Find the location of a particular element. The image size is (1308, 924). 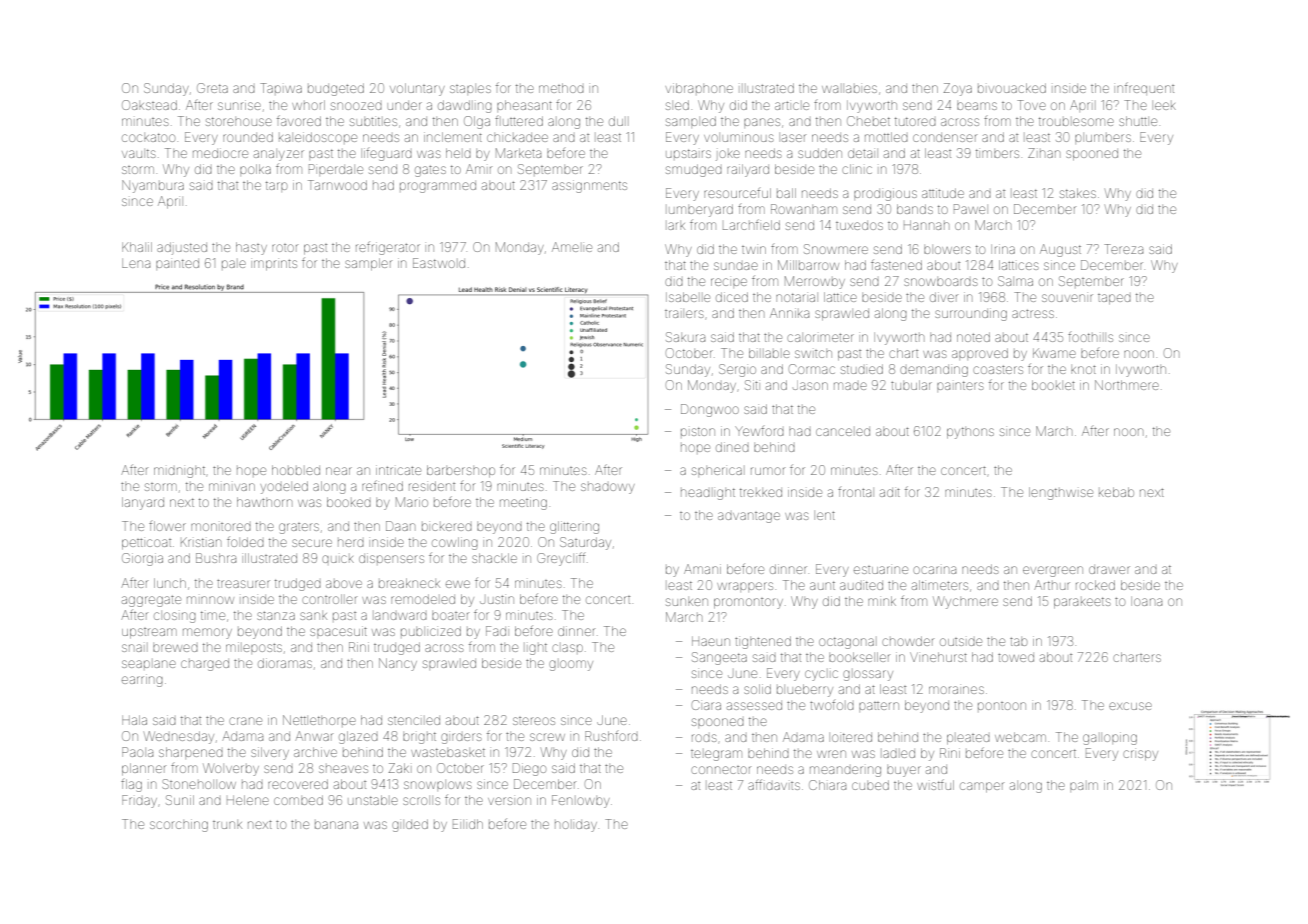

meeting is located at coordinates (523, 503).
